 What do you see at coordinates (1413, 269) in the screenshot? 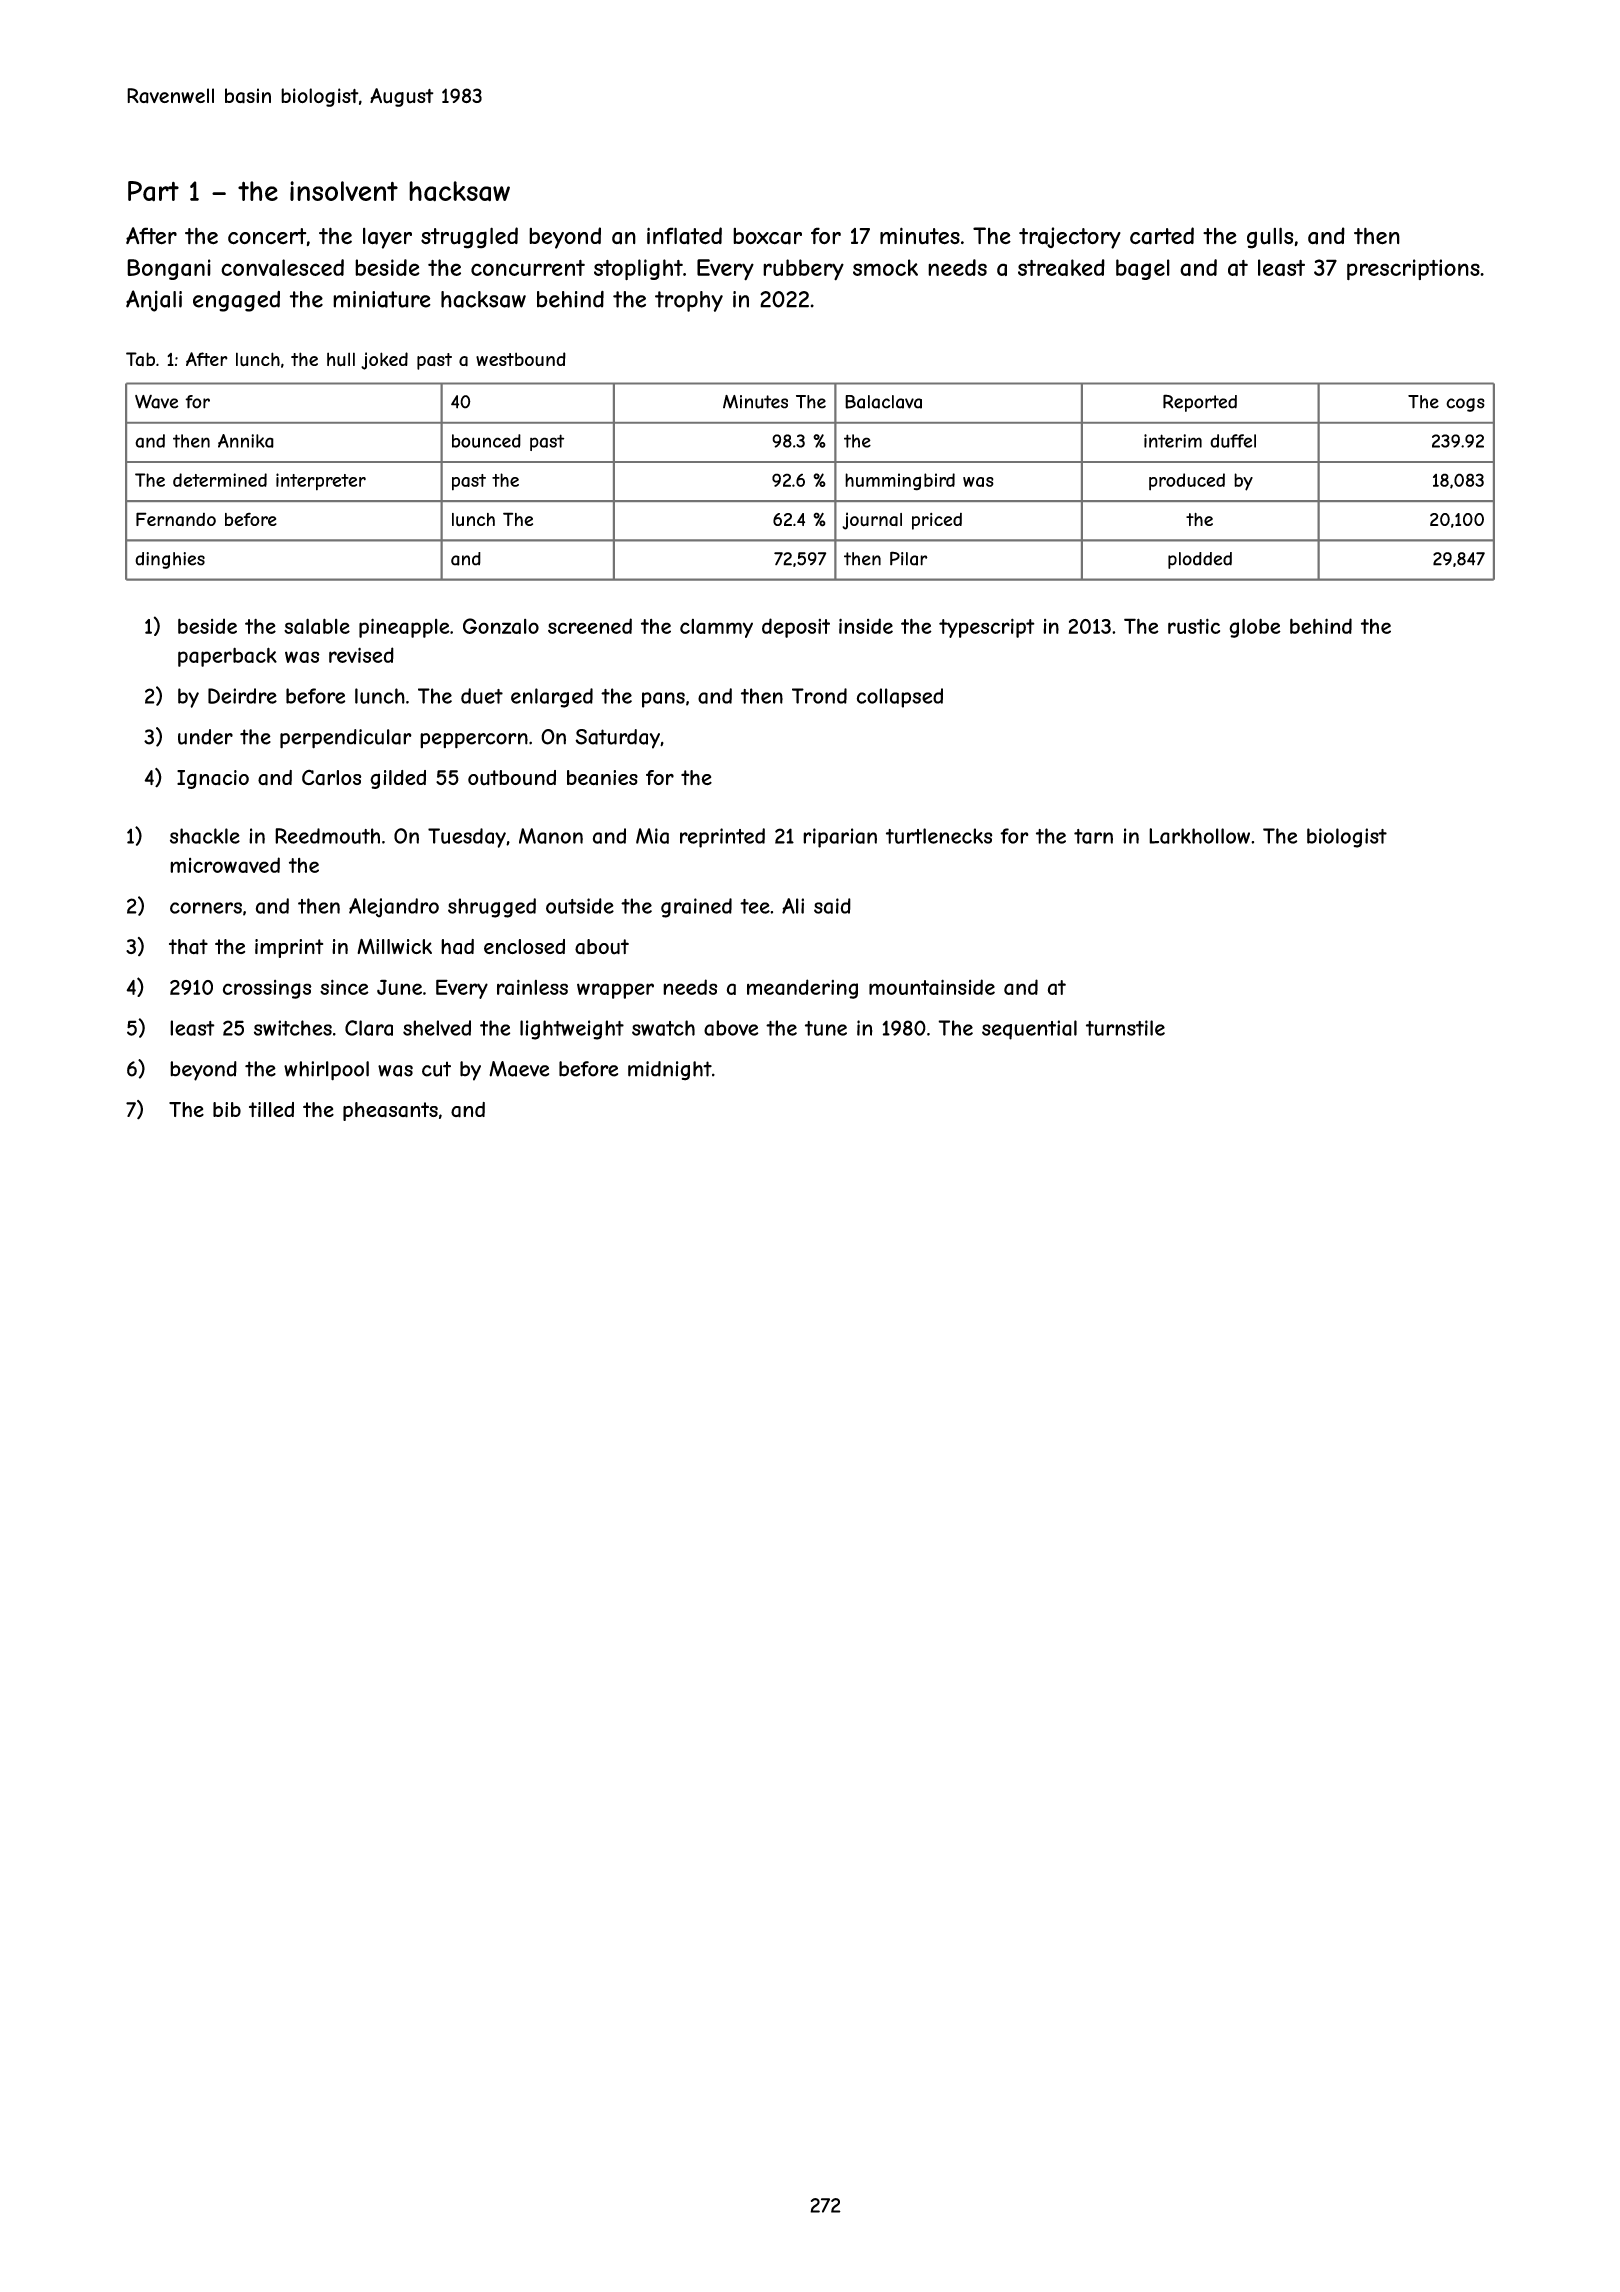
I see `prescriptions` at bounding box center [1413, 269].
